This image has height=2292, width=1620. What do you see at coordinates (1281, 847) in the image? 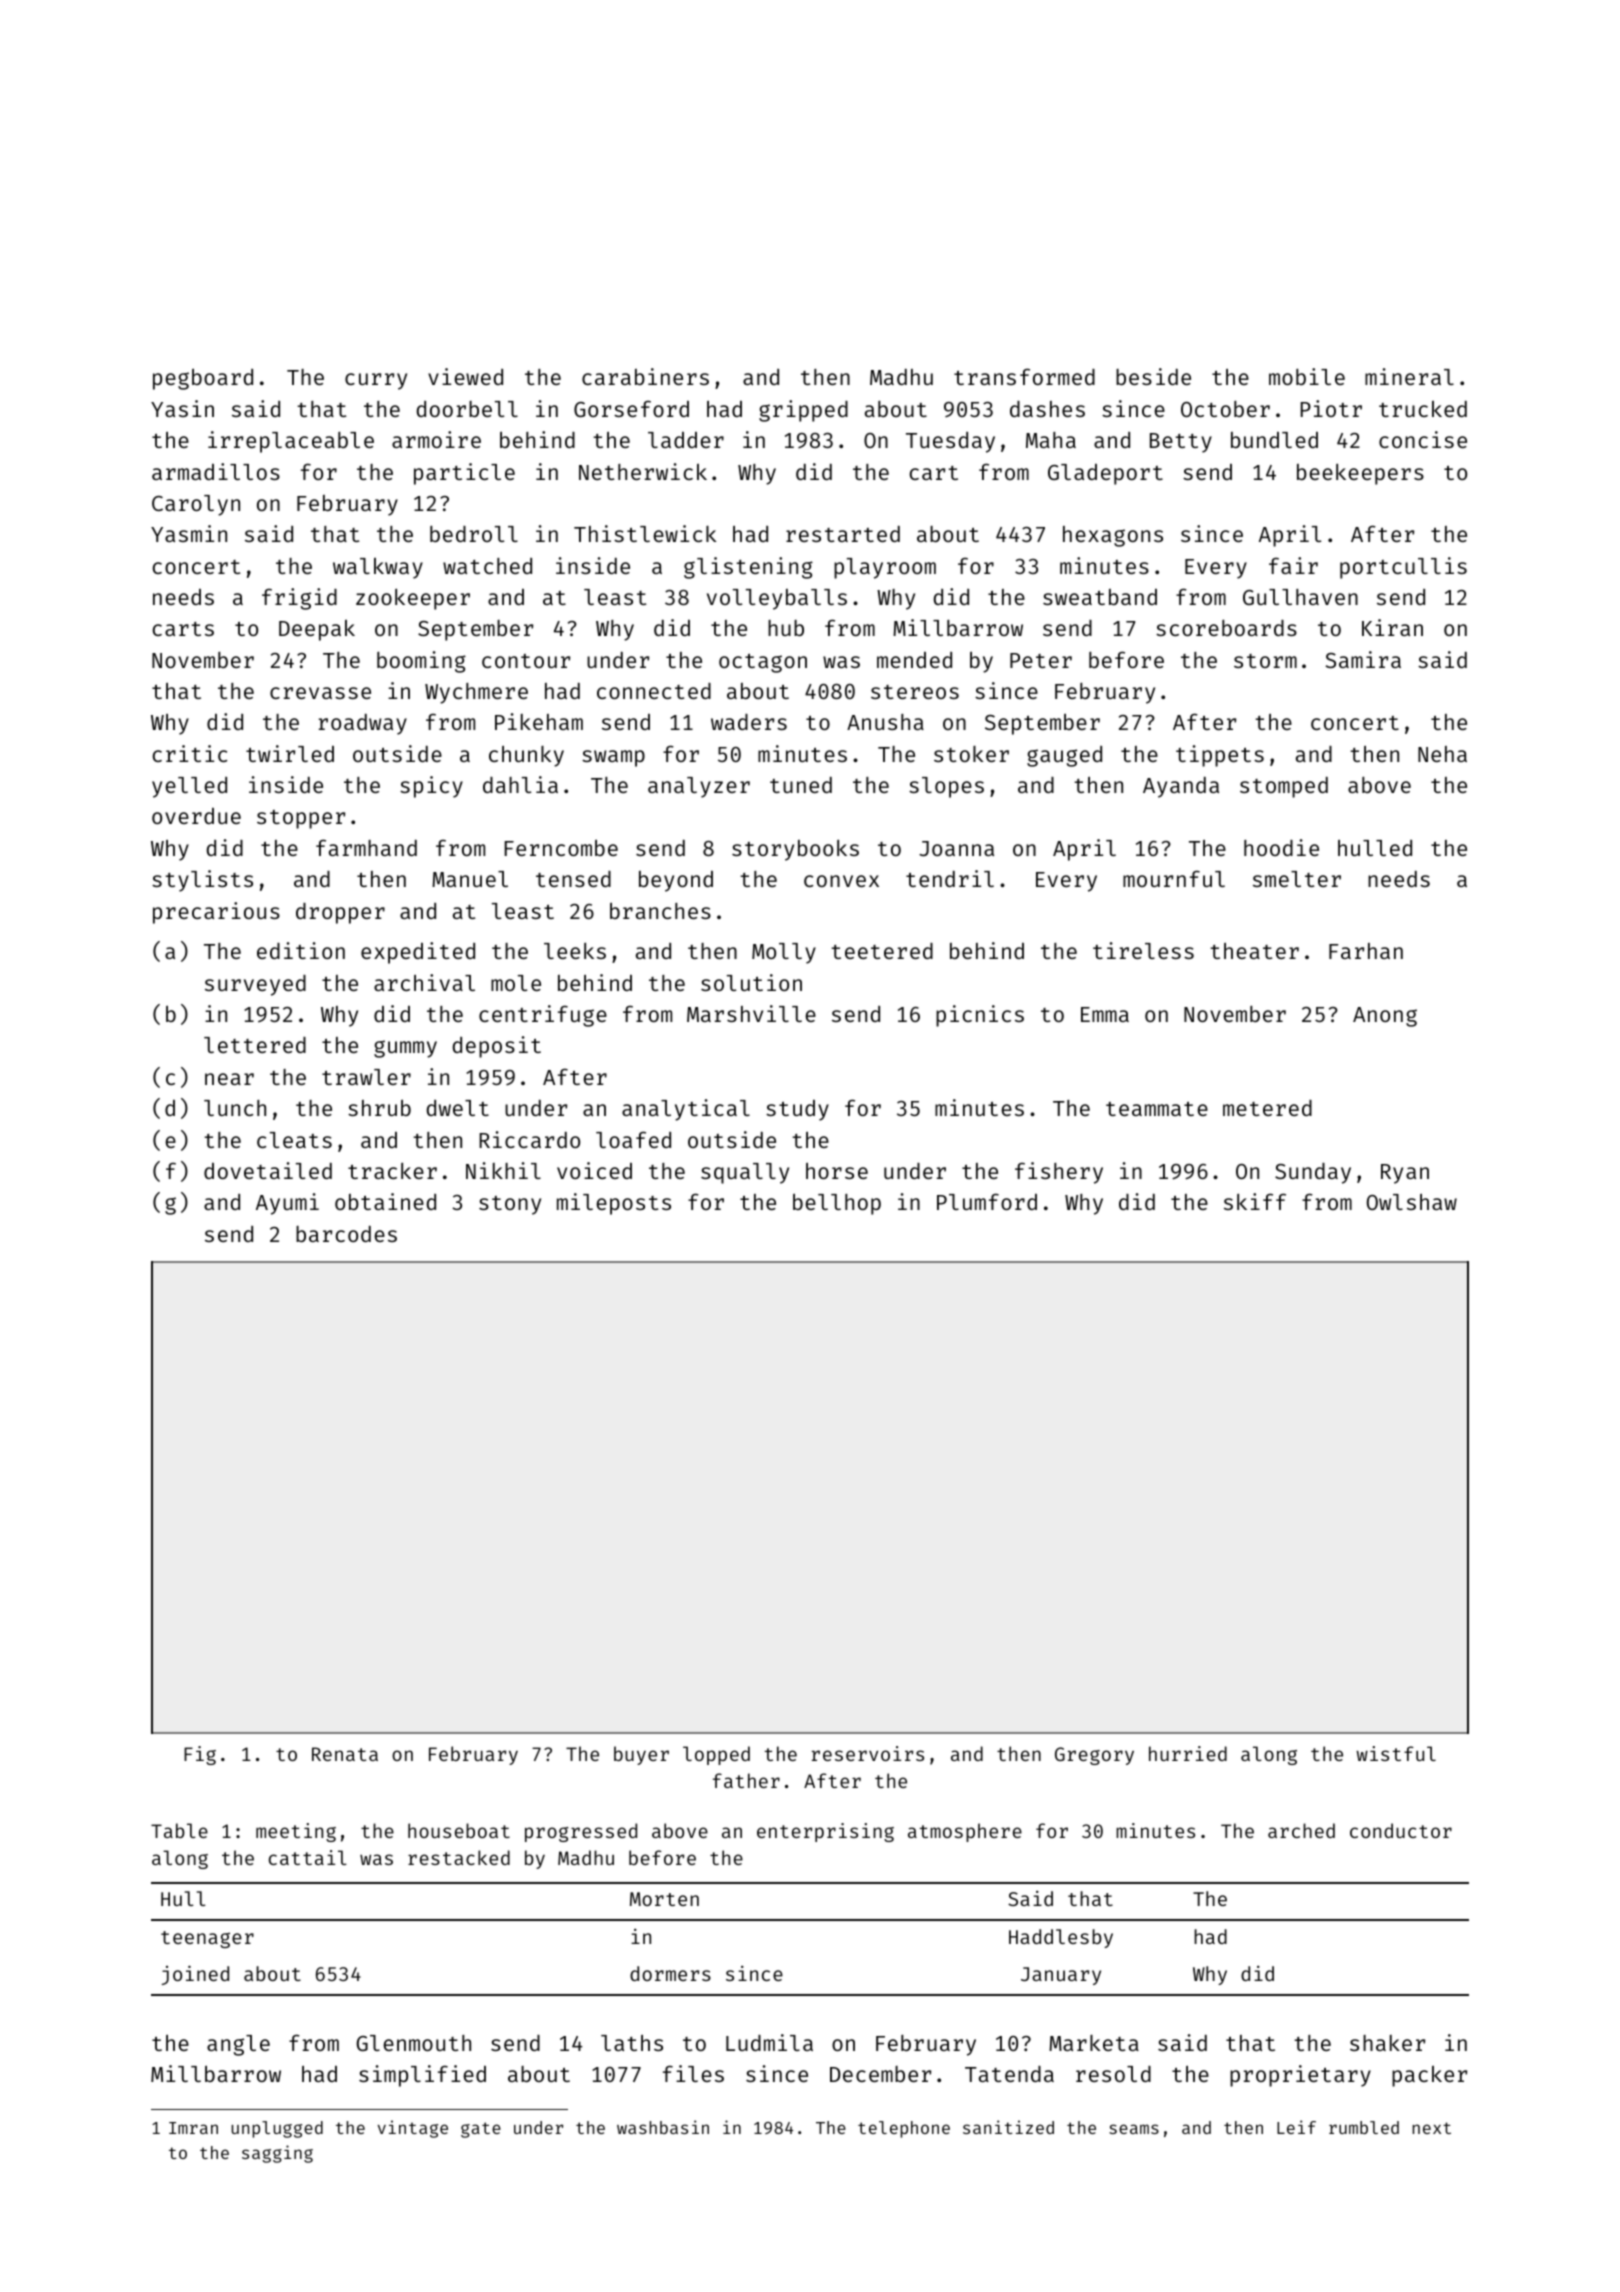
I see `hoodie` at bounding box center [1281, 847].
